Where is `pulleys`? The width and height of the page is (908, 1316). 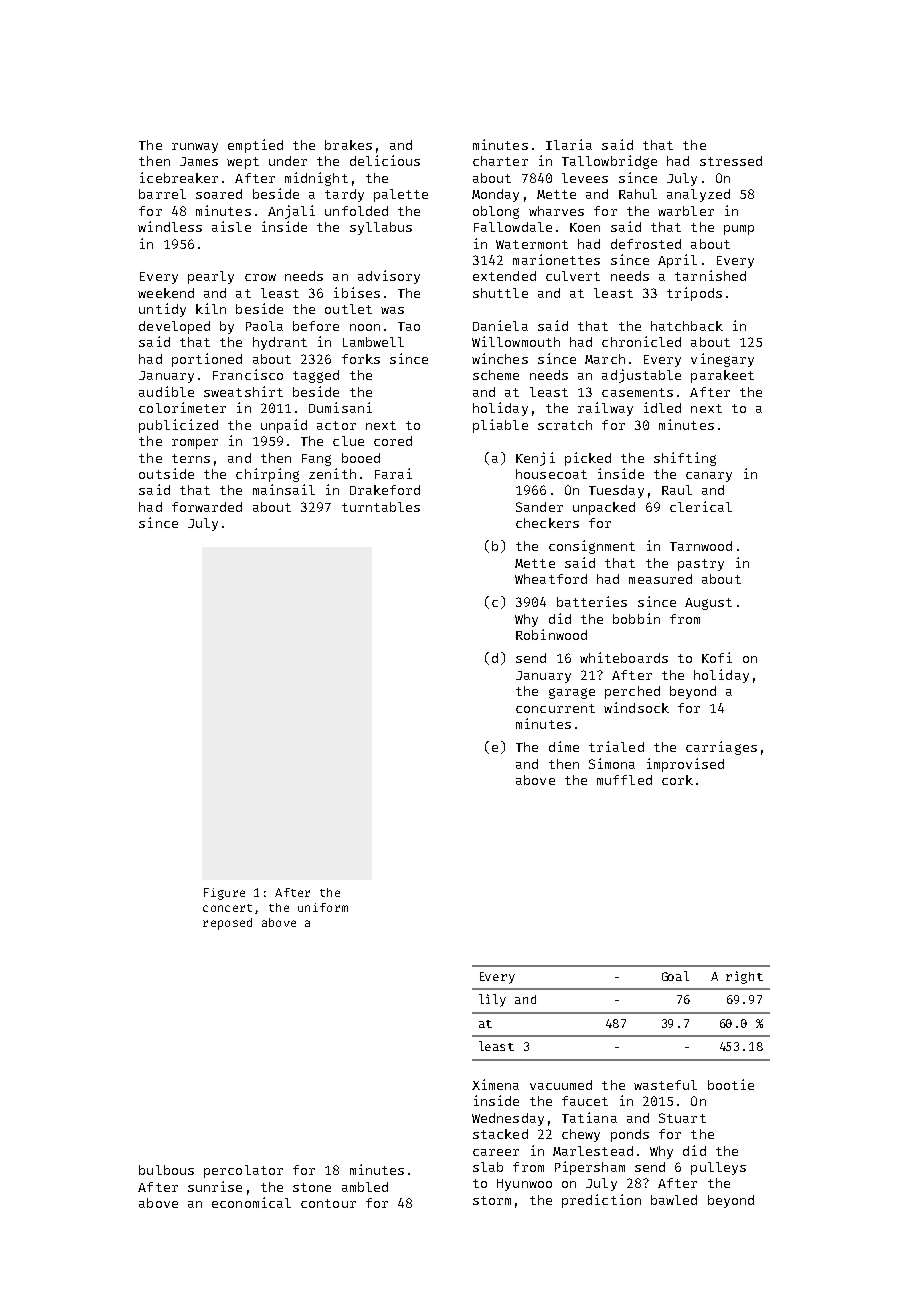 pulleys is located at coordinates (718, 1168).
